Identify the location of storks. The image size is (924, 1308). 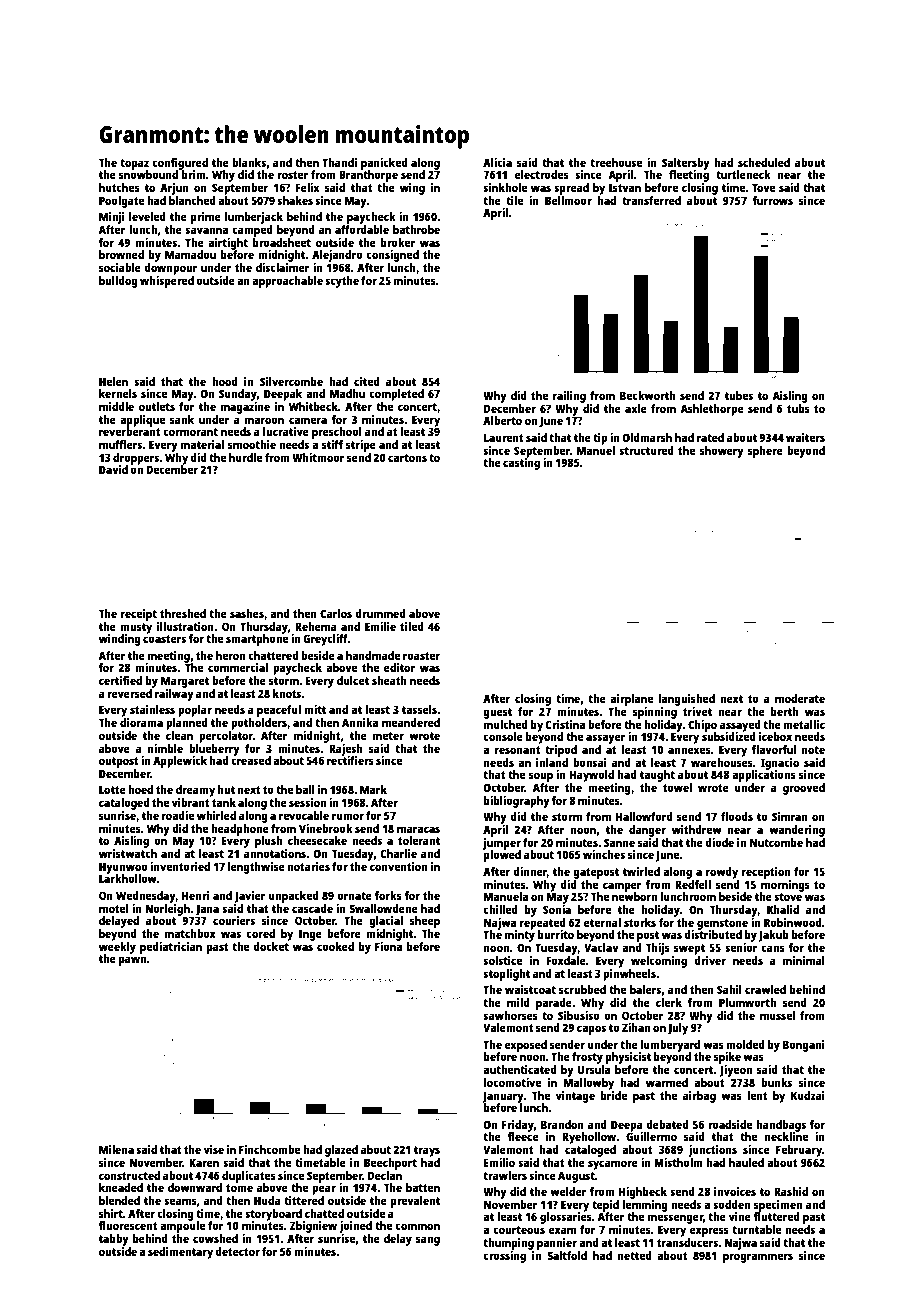
(640, 922).
